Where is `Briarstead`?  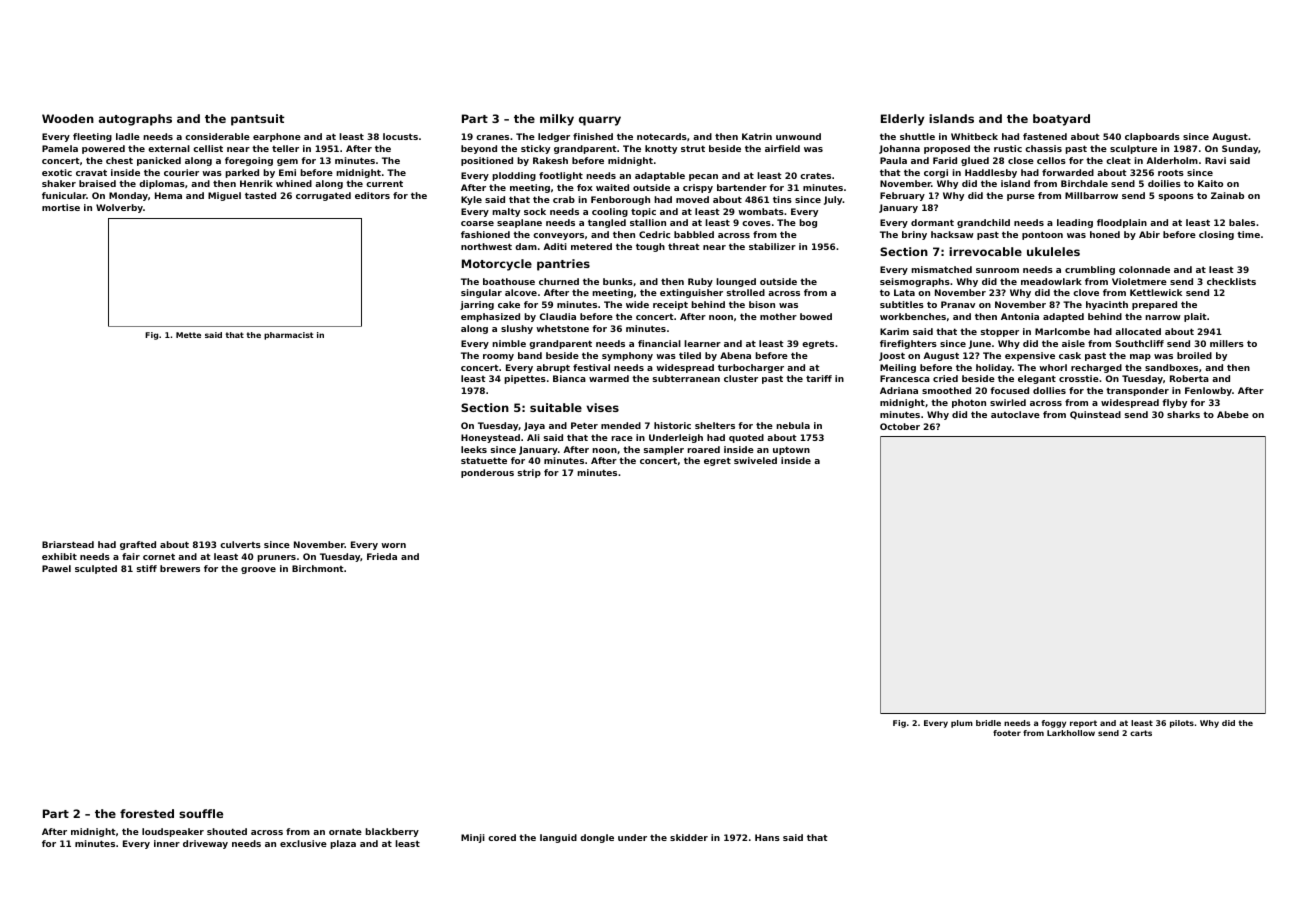
Briarstead is located at coordinates (68, 544).
